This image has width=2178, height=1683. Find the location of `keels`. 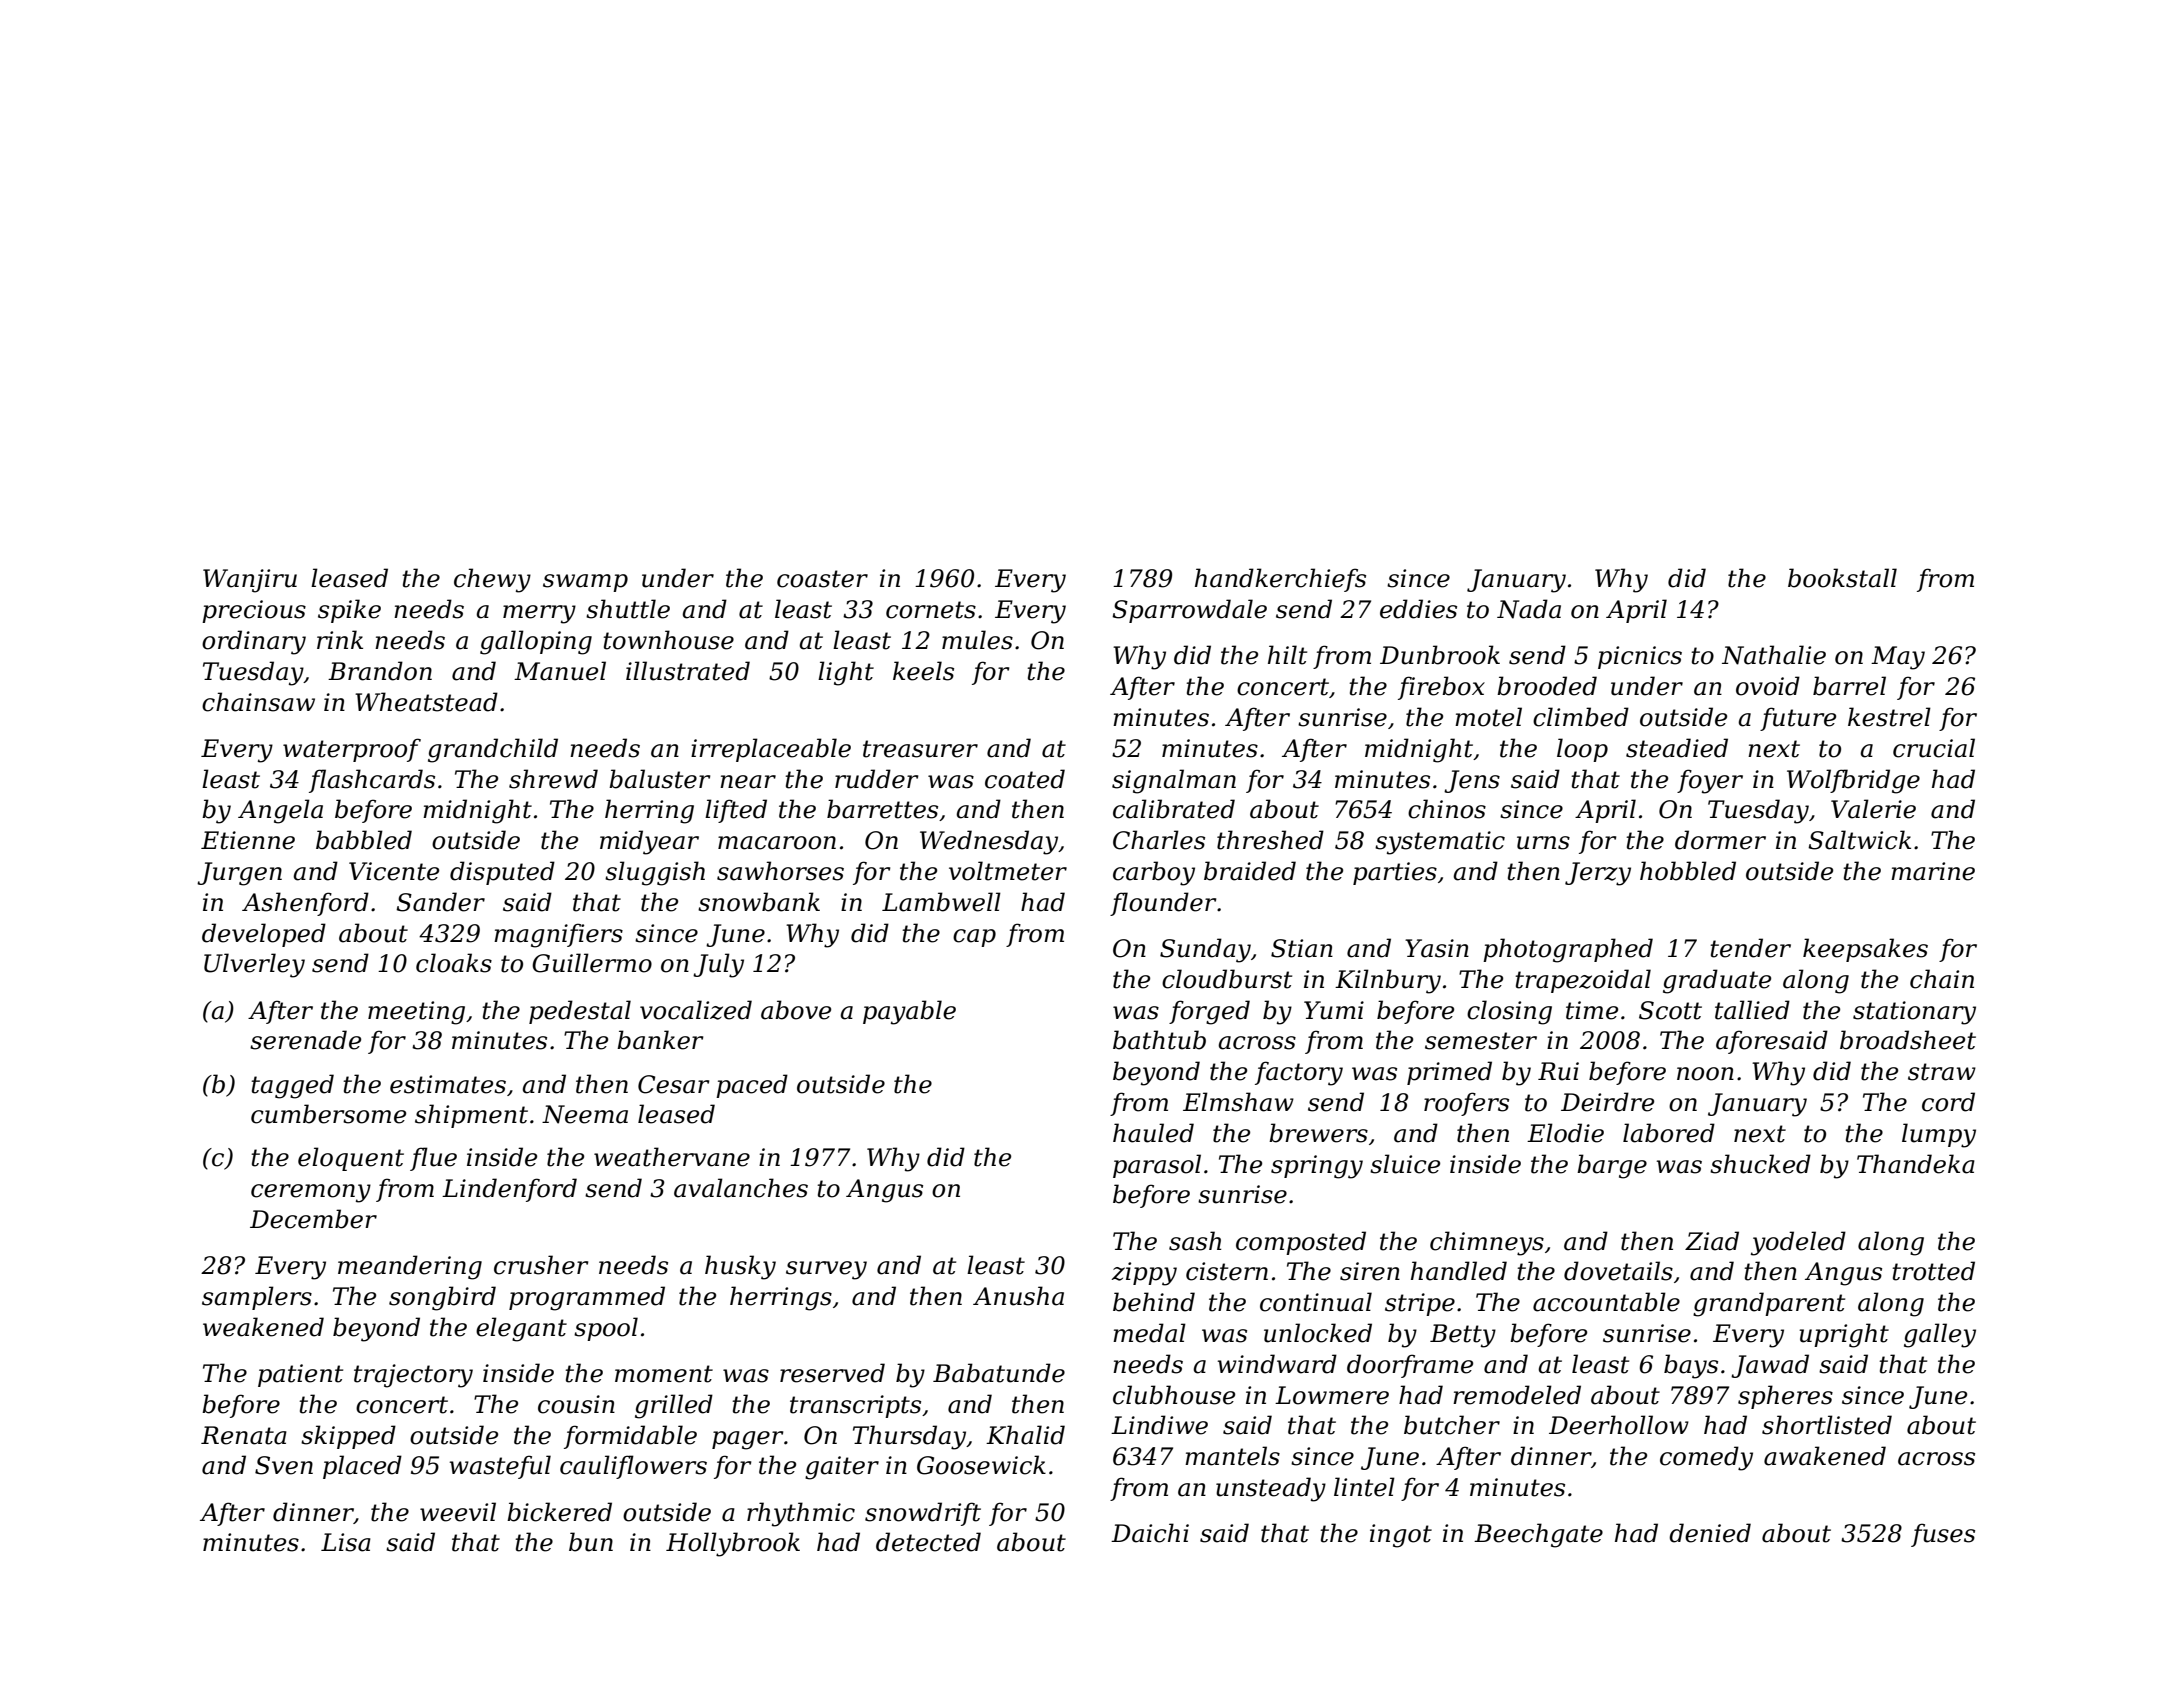

keels is located at coordinates (923, 671).
